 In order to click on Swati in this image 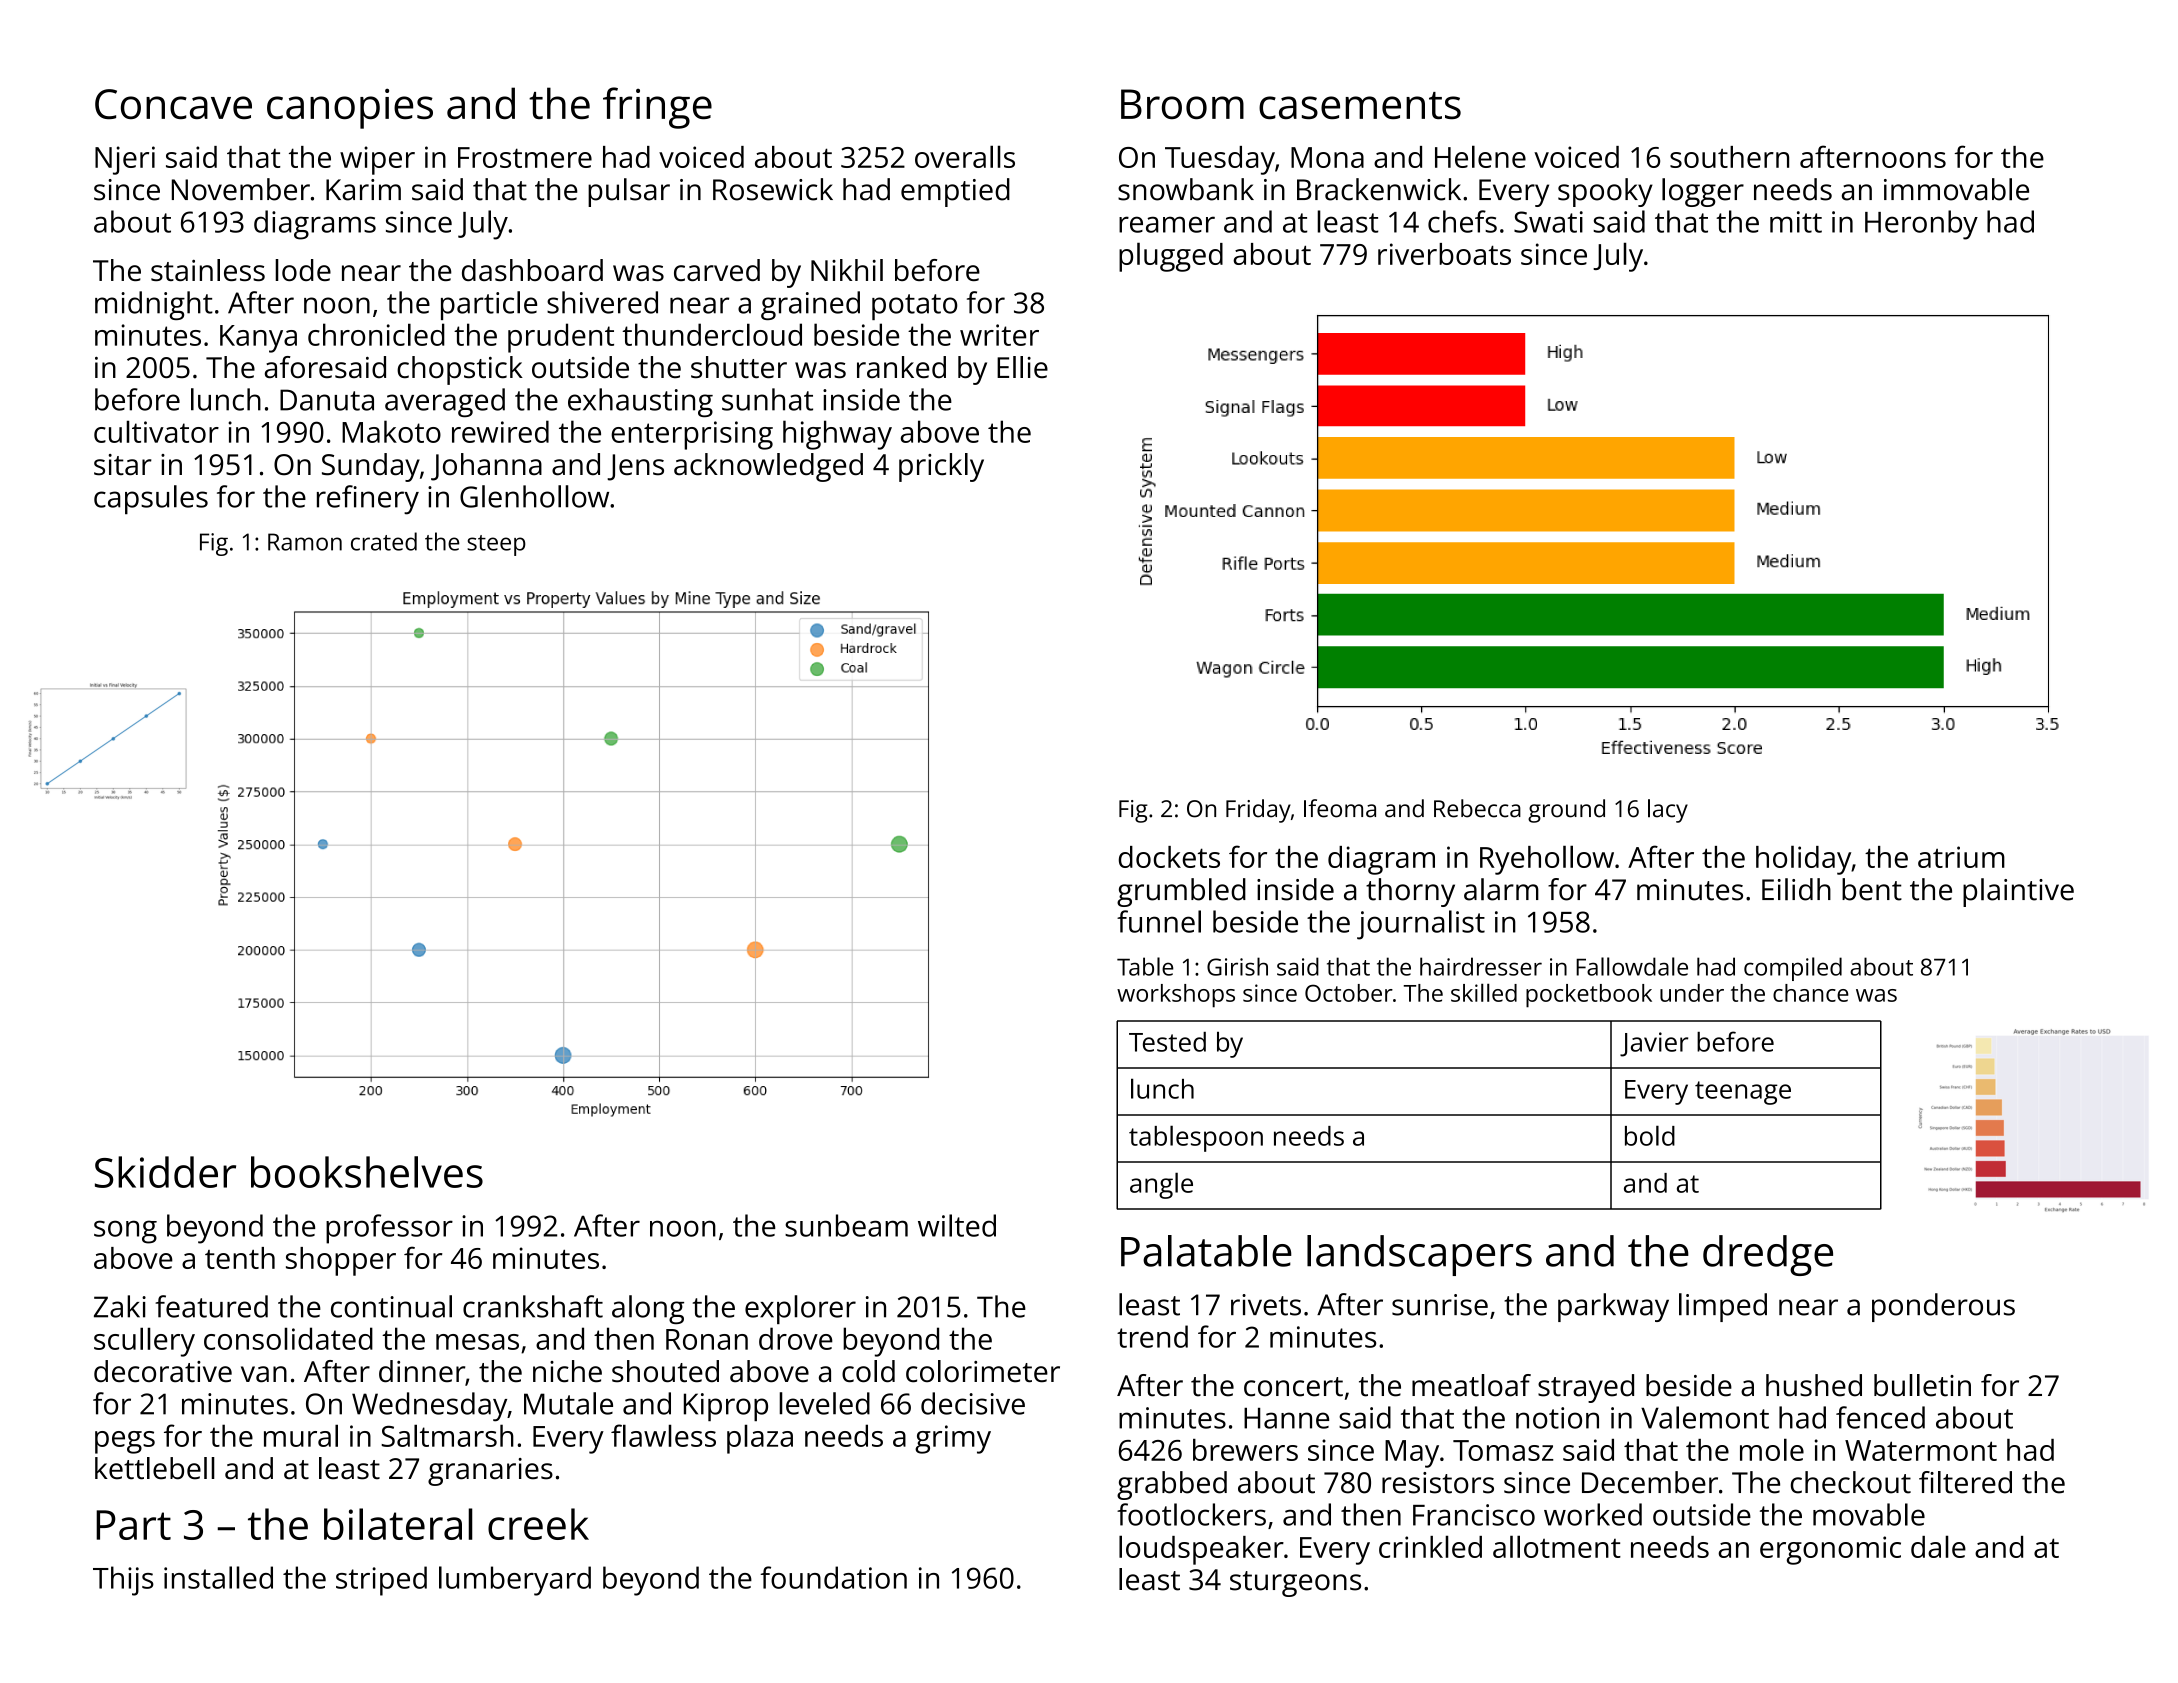, I will do `click(1548, 222)`.
